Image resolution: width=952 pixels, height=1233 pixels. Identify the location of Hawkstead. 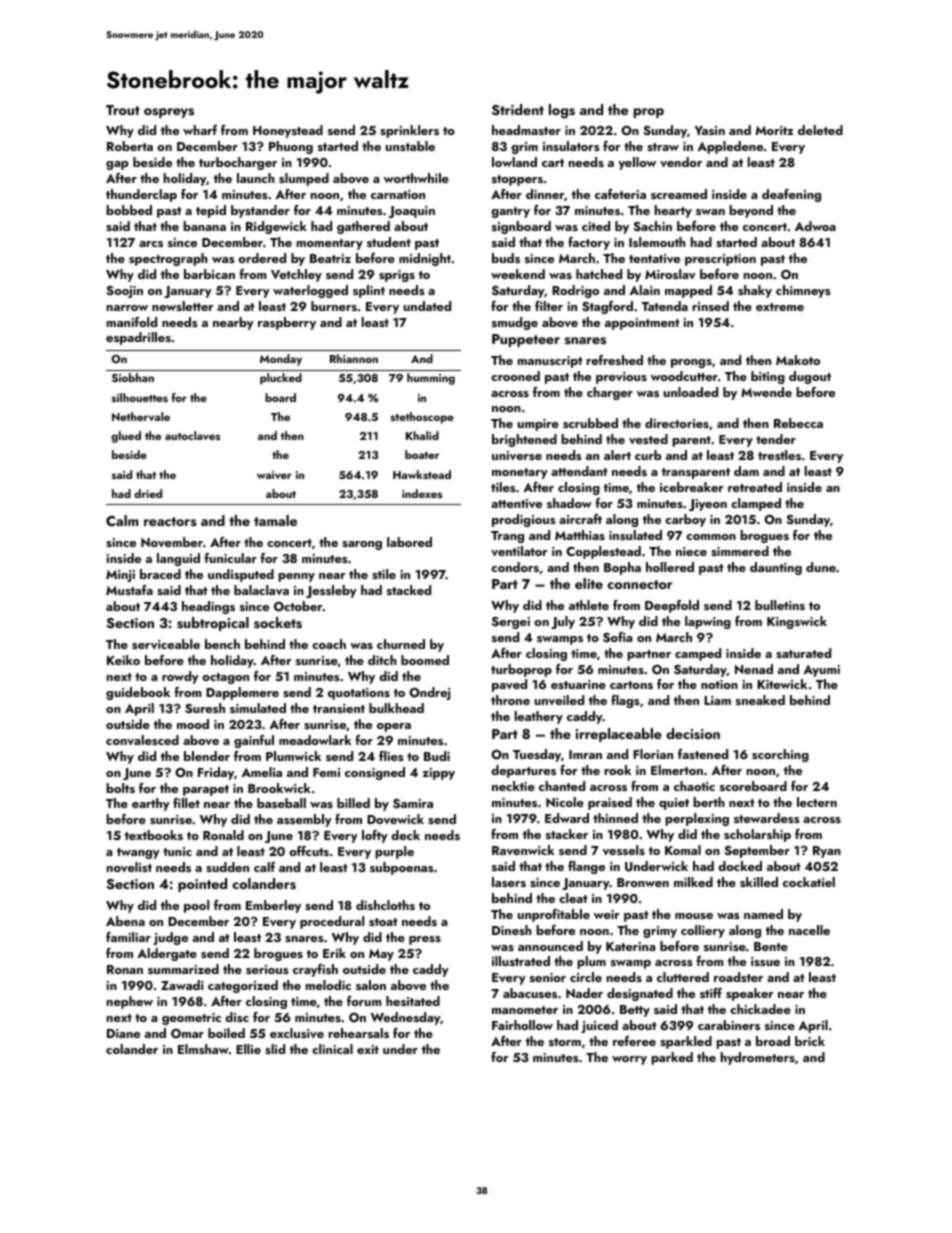
(422, 474).
